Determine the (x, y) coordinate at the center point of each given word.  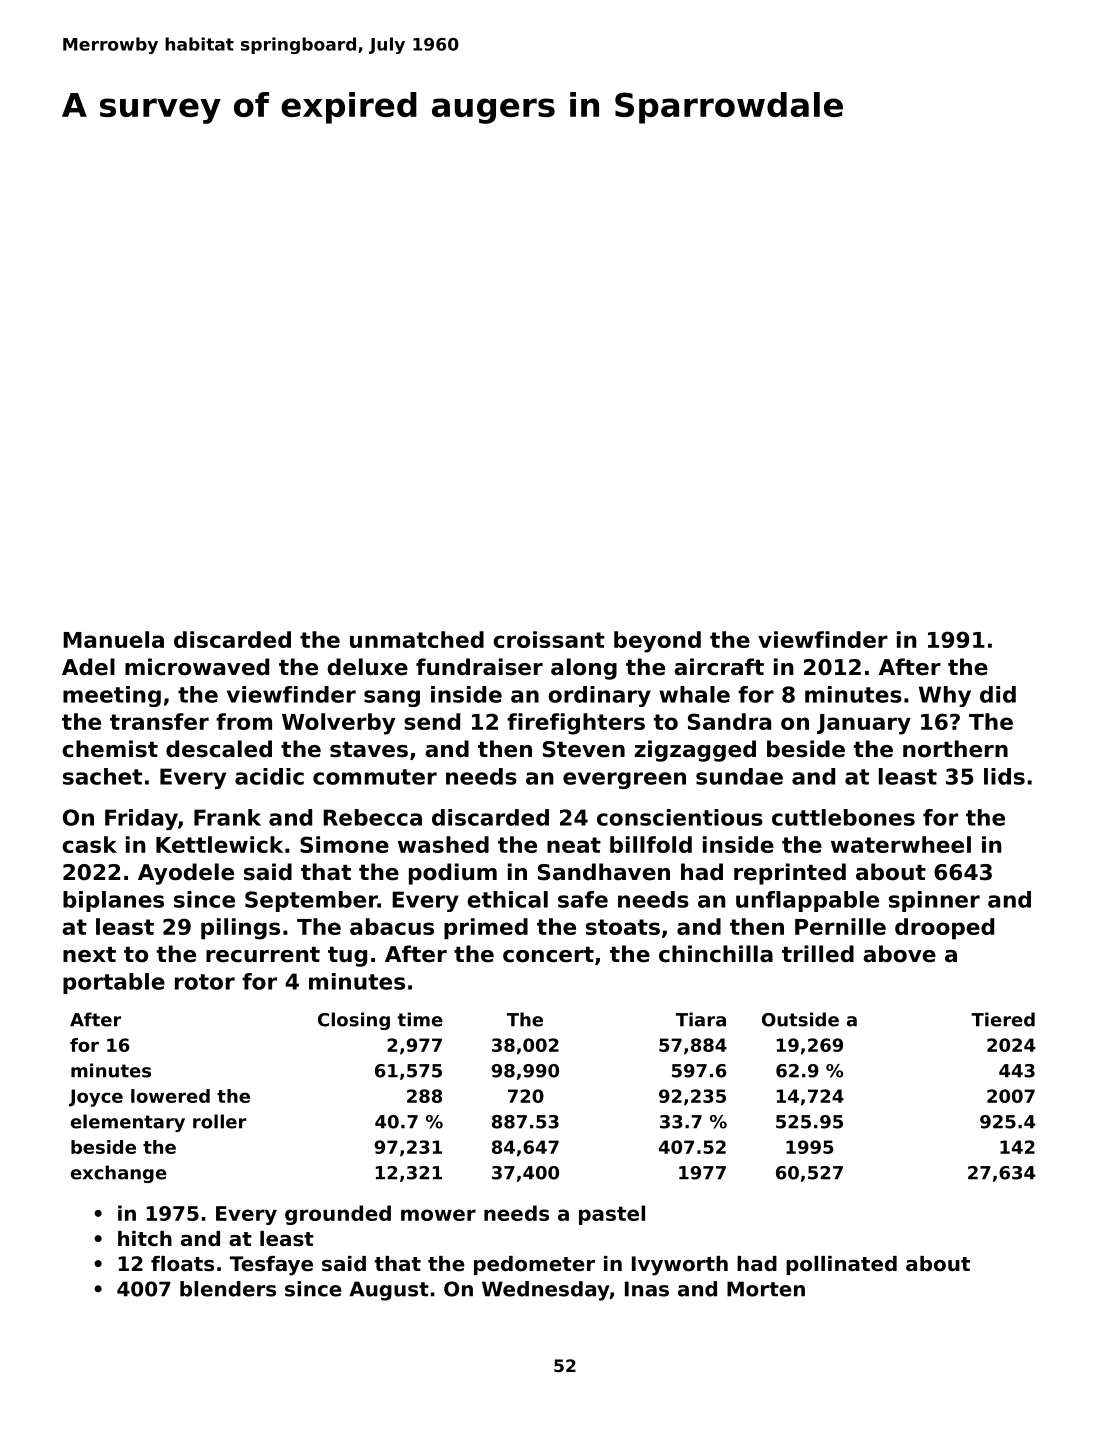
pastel (612, 1215)
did (998, 694)
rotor (205, 982)
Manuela (113, 639)
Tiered (1003, 1019)
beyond (657, 642)
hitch (145, 1239)
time (420, 1019)
